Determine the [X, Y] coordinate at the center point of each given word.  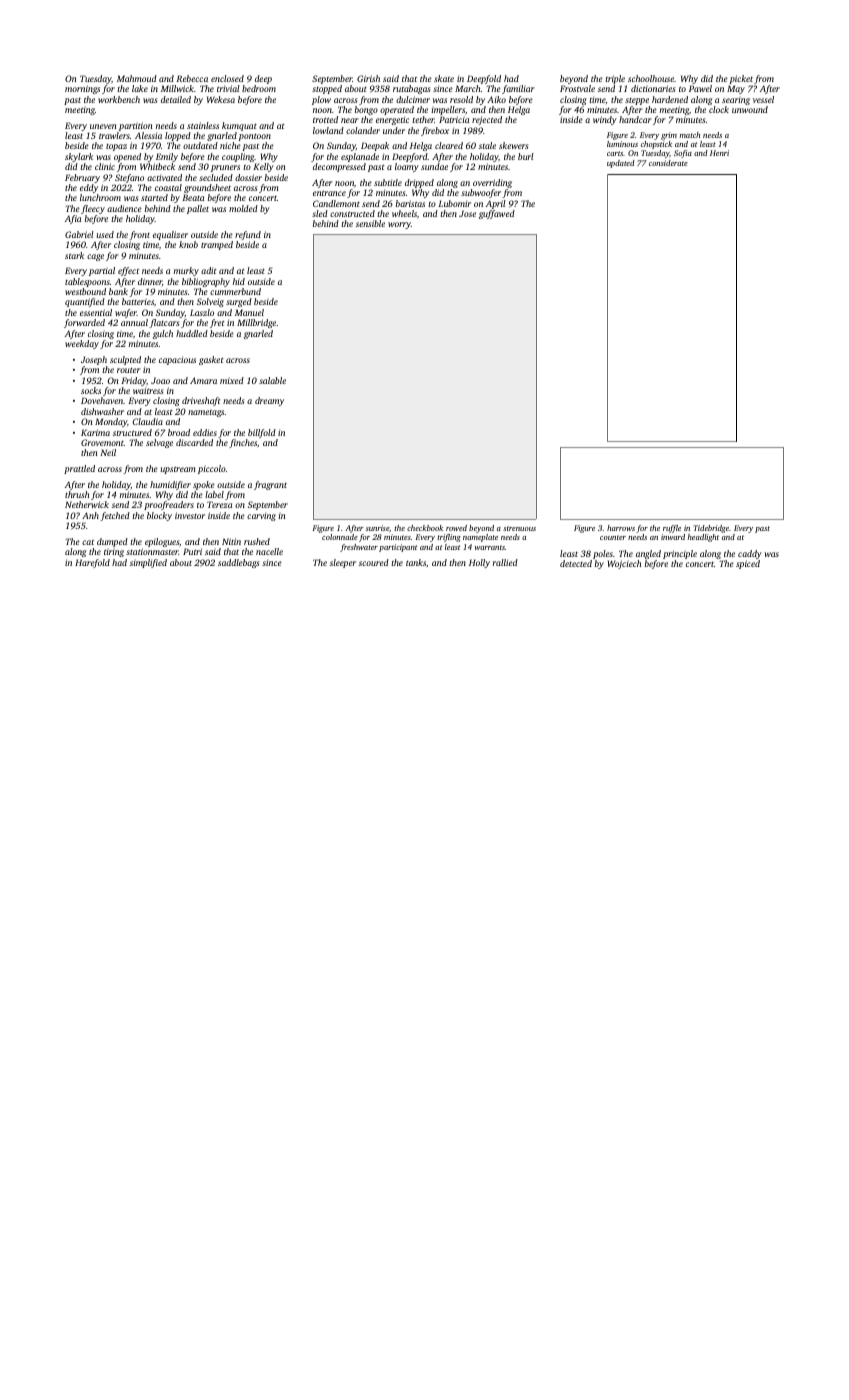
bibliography [206, 282]
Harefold [92, 563]
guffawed [497, 214]
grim [669, 136]
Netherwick [87, 504]
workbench [119, 99]
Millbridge [256, 323]
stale [487, 145]
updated [621, 164]
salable [272, 380]
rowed [456, 528]
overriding [492, 183]
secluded [216, 177]
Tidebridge [711, 529]
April [496, 204]
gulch [163, 334]
